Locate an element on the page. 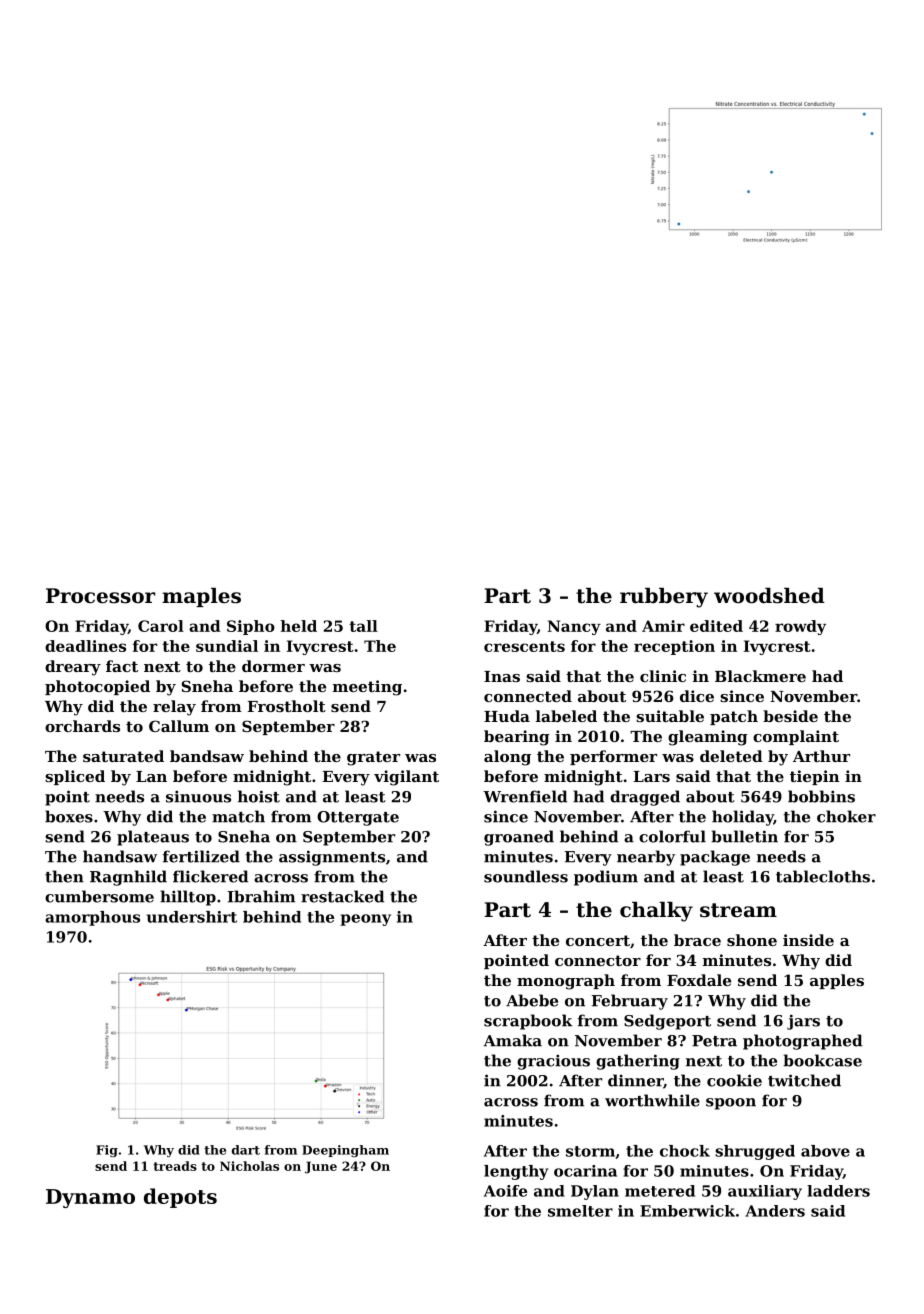 This image has height=1314, width=924. woodshed is located at coordinates (769, 596).
